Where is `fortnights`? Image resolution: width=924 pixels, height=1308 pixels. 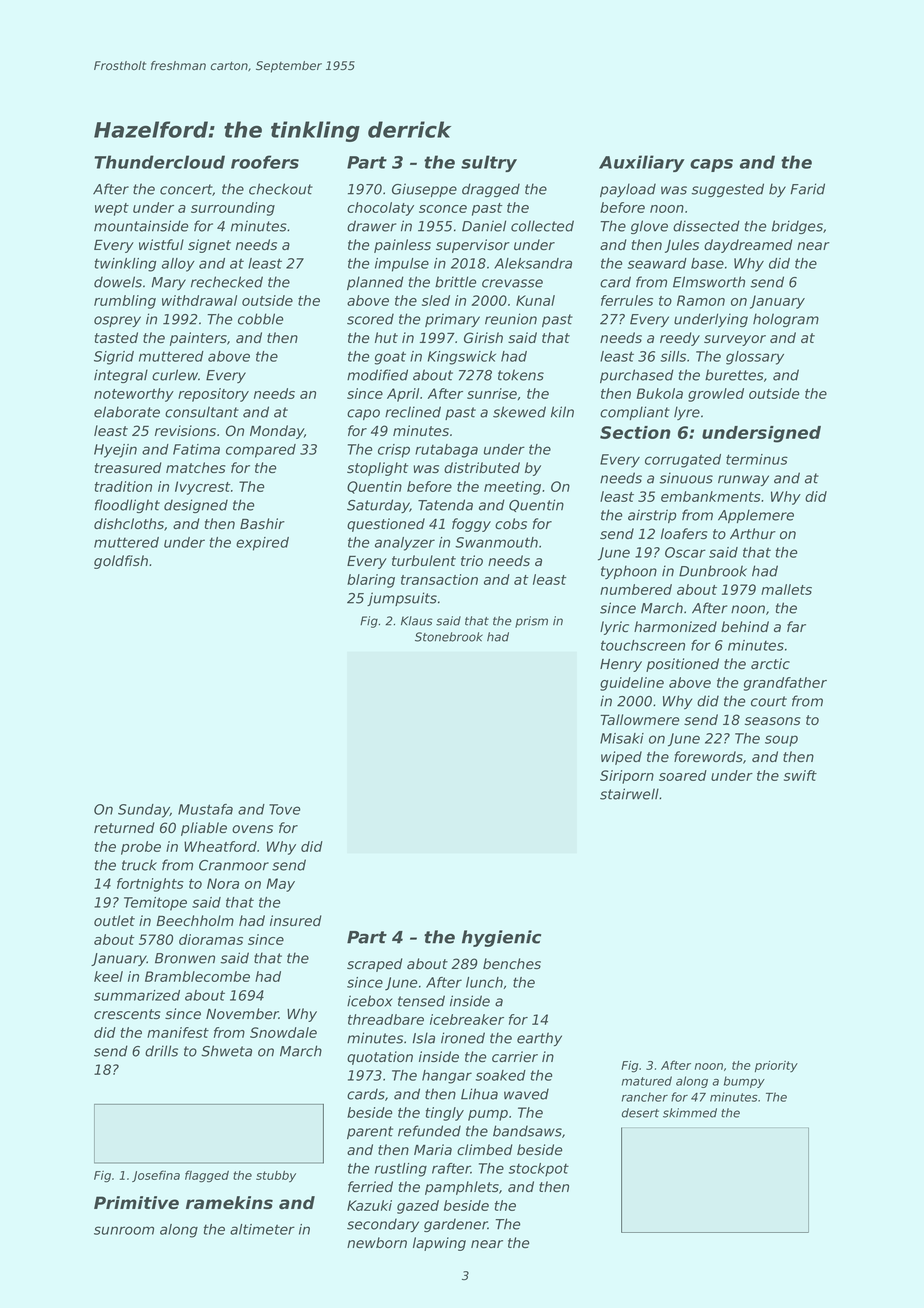
fortnights is located at coordinates (150, 885).
